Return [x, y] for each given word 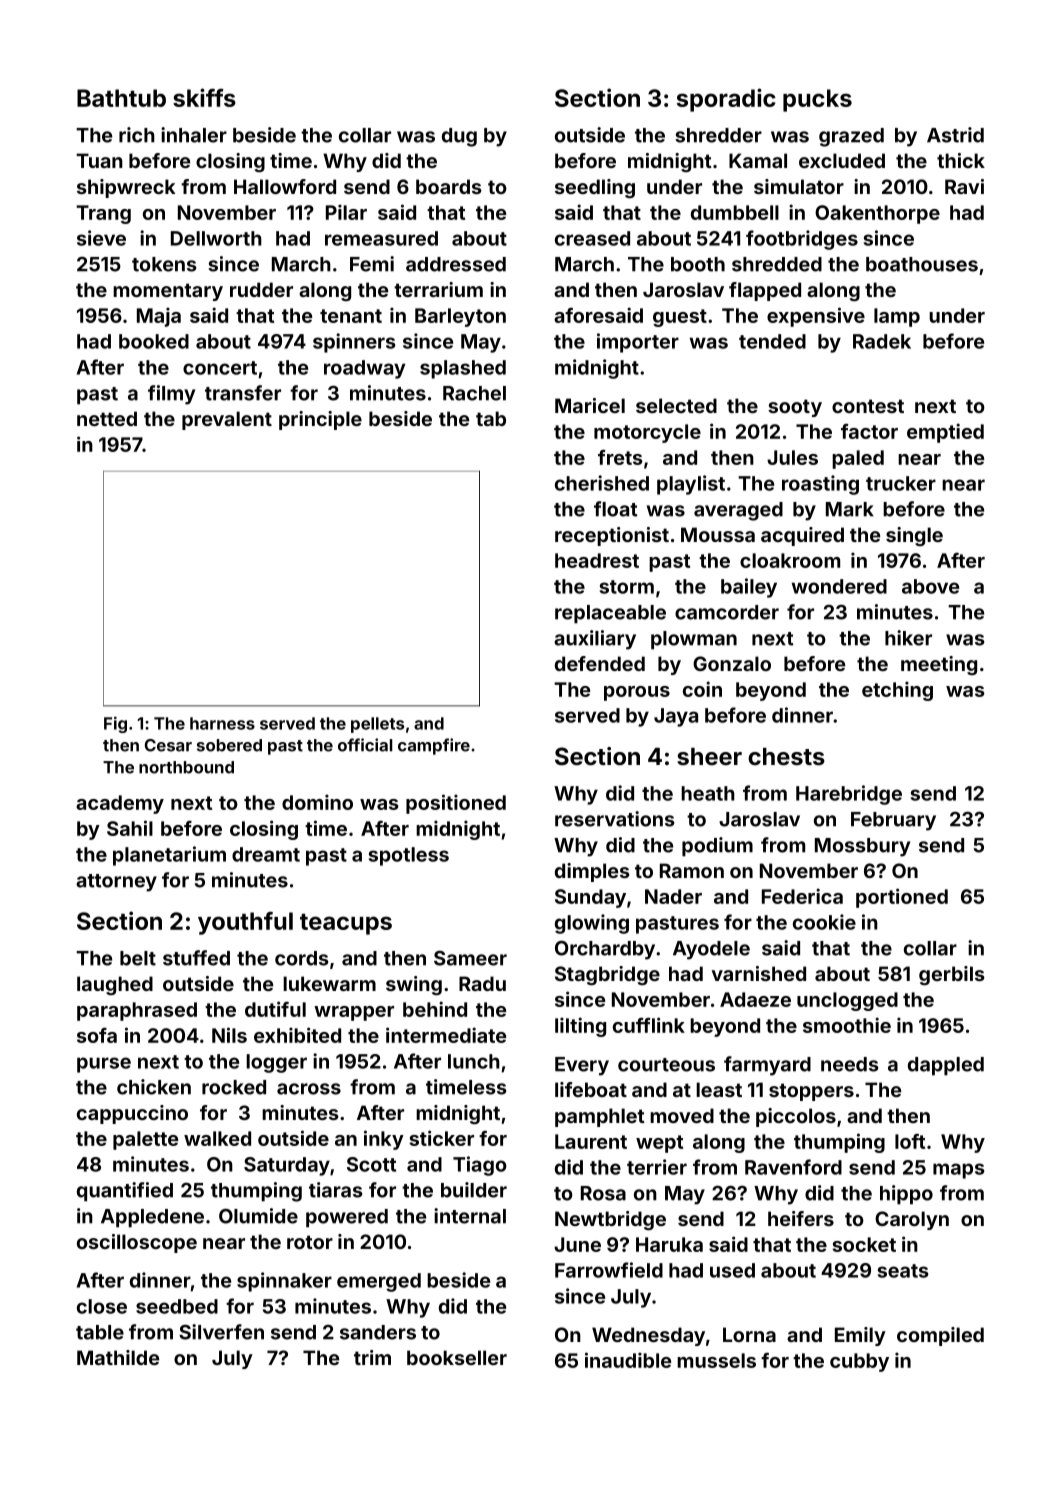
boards [449, 186]
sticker [441, 1138]
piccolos [796, 1117]
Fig [115, 724]
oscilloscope [137, 1243]
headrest [597, 560]
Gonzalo [732, 663]
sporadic [726, 100]
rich [137, 135]
